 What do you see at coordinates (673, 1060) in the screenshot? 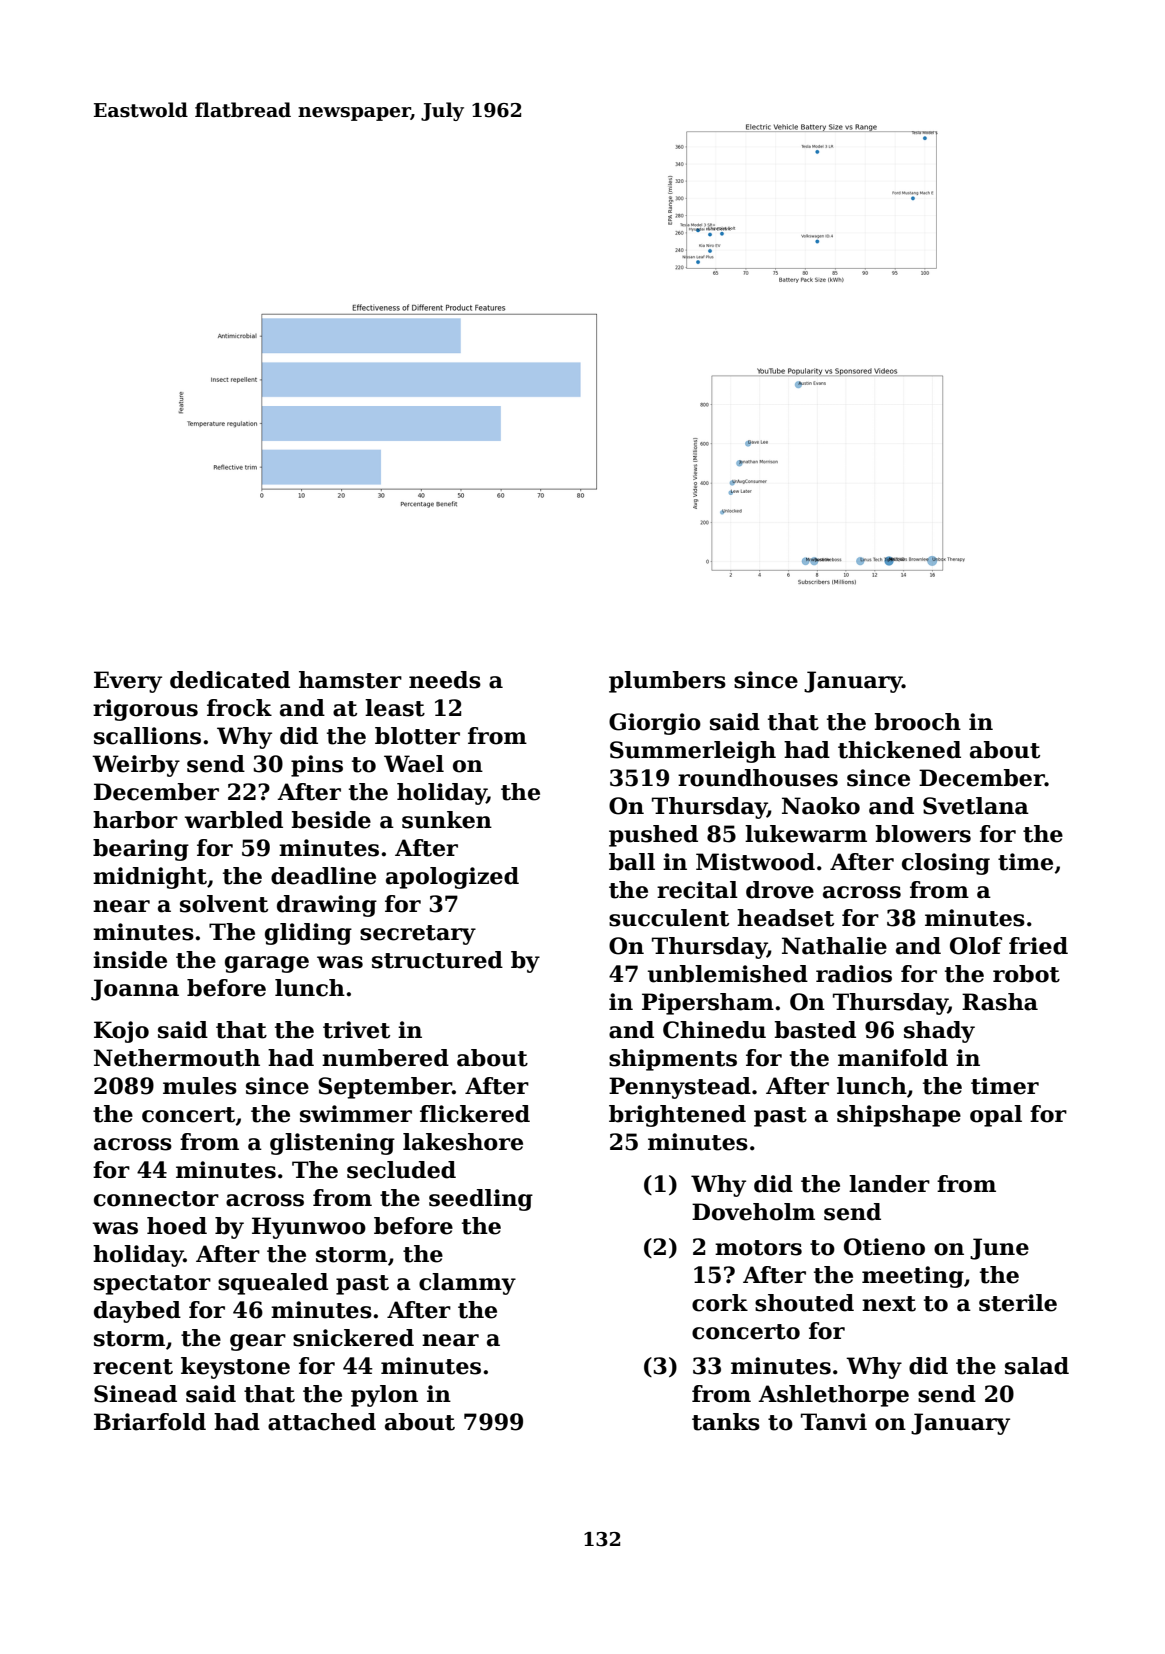
I see `shipments` at bounding box center [673, 1060].
